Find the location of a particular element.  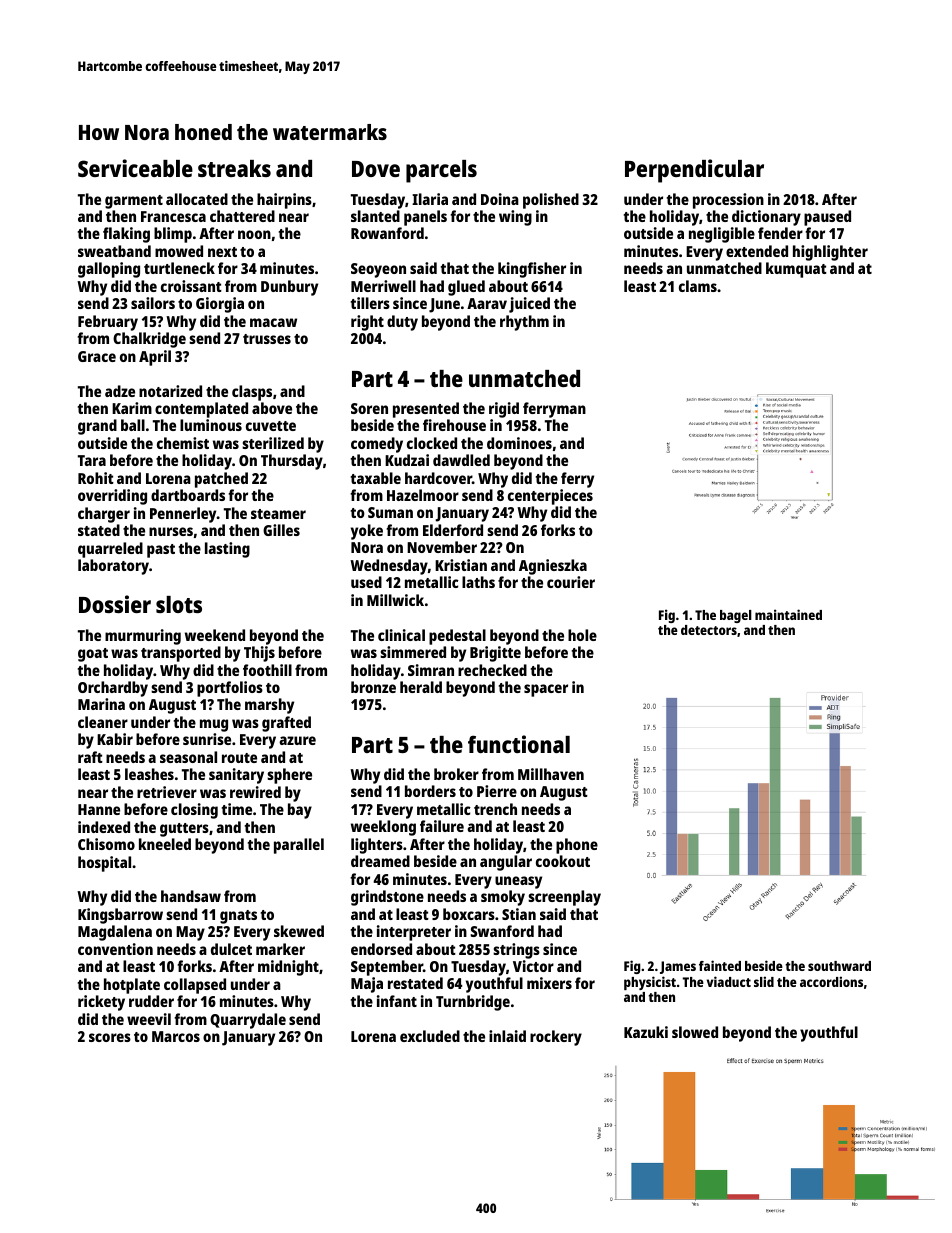

scores is located at coordinates (110, 1037).
